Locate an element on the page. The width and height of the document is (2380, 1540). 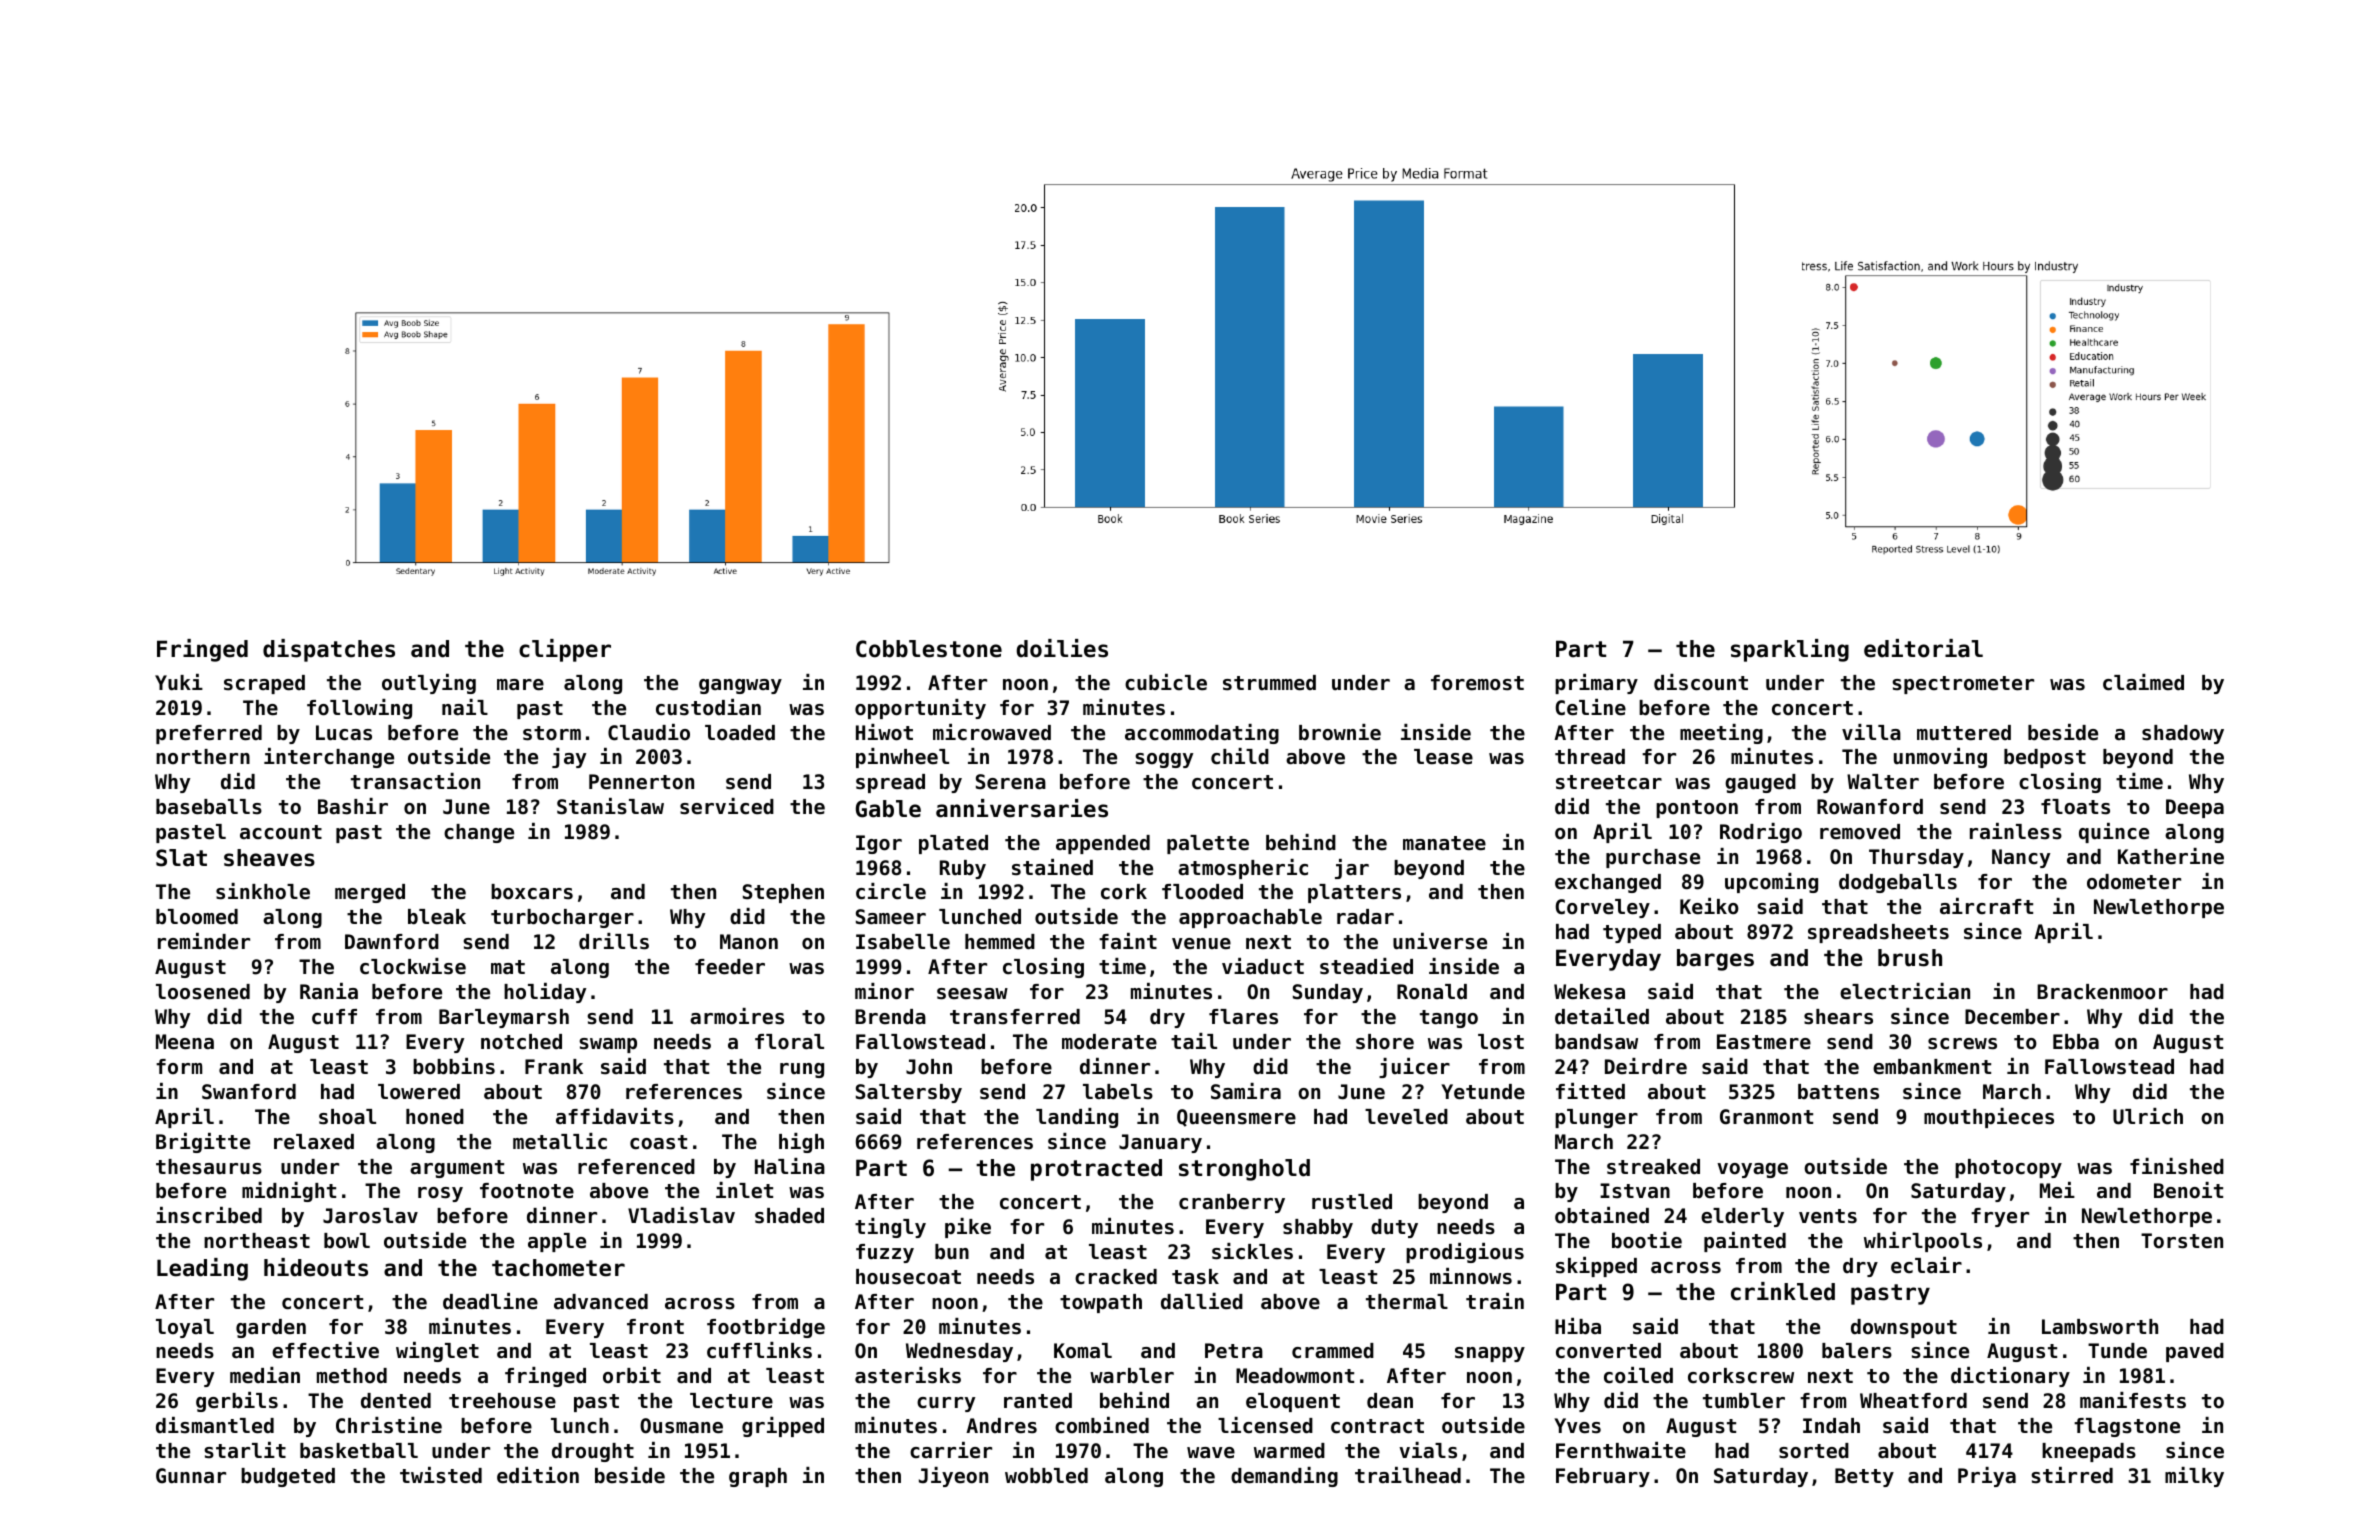
outlying is located at coordinates (429, 684).
